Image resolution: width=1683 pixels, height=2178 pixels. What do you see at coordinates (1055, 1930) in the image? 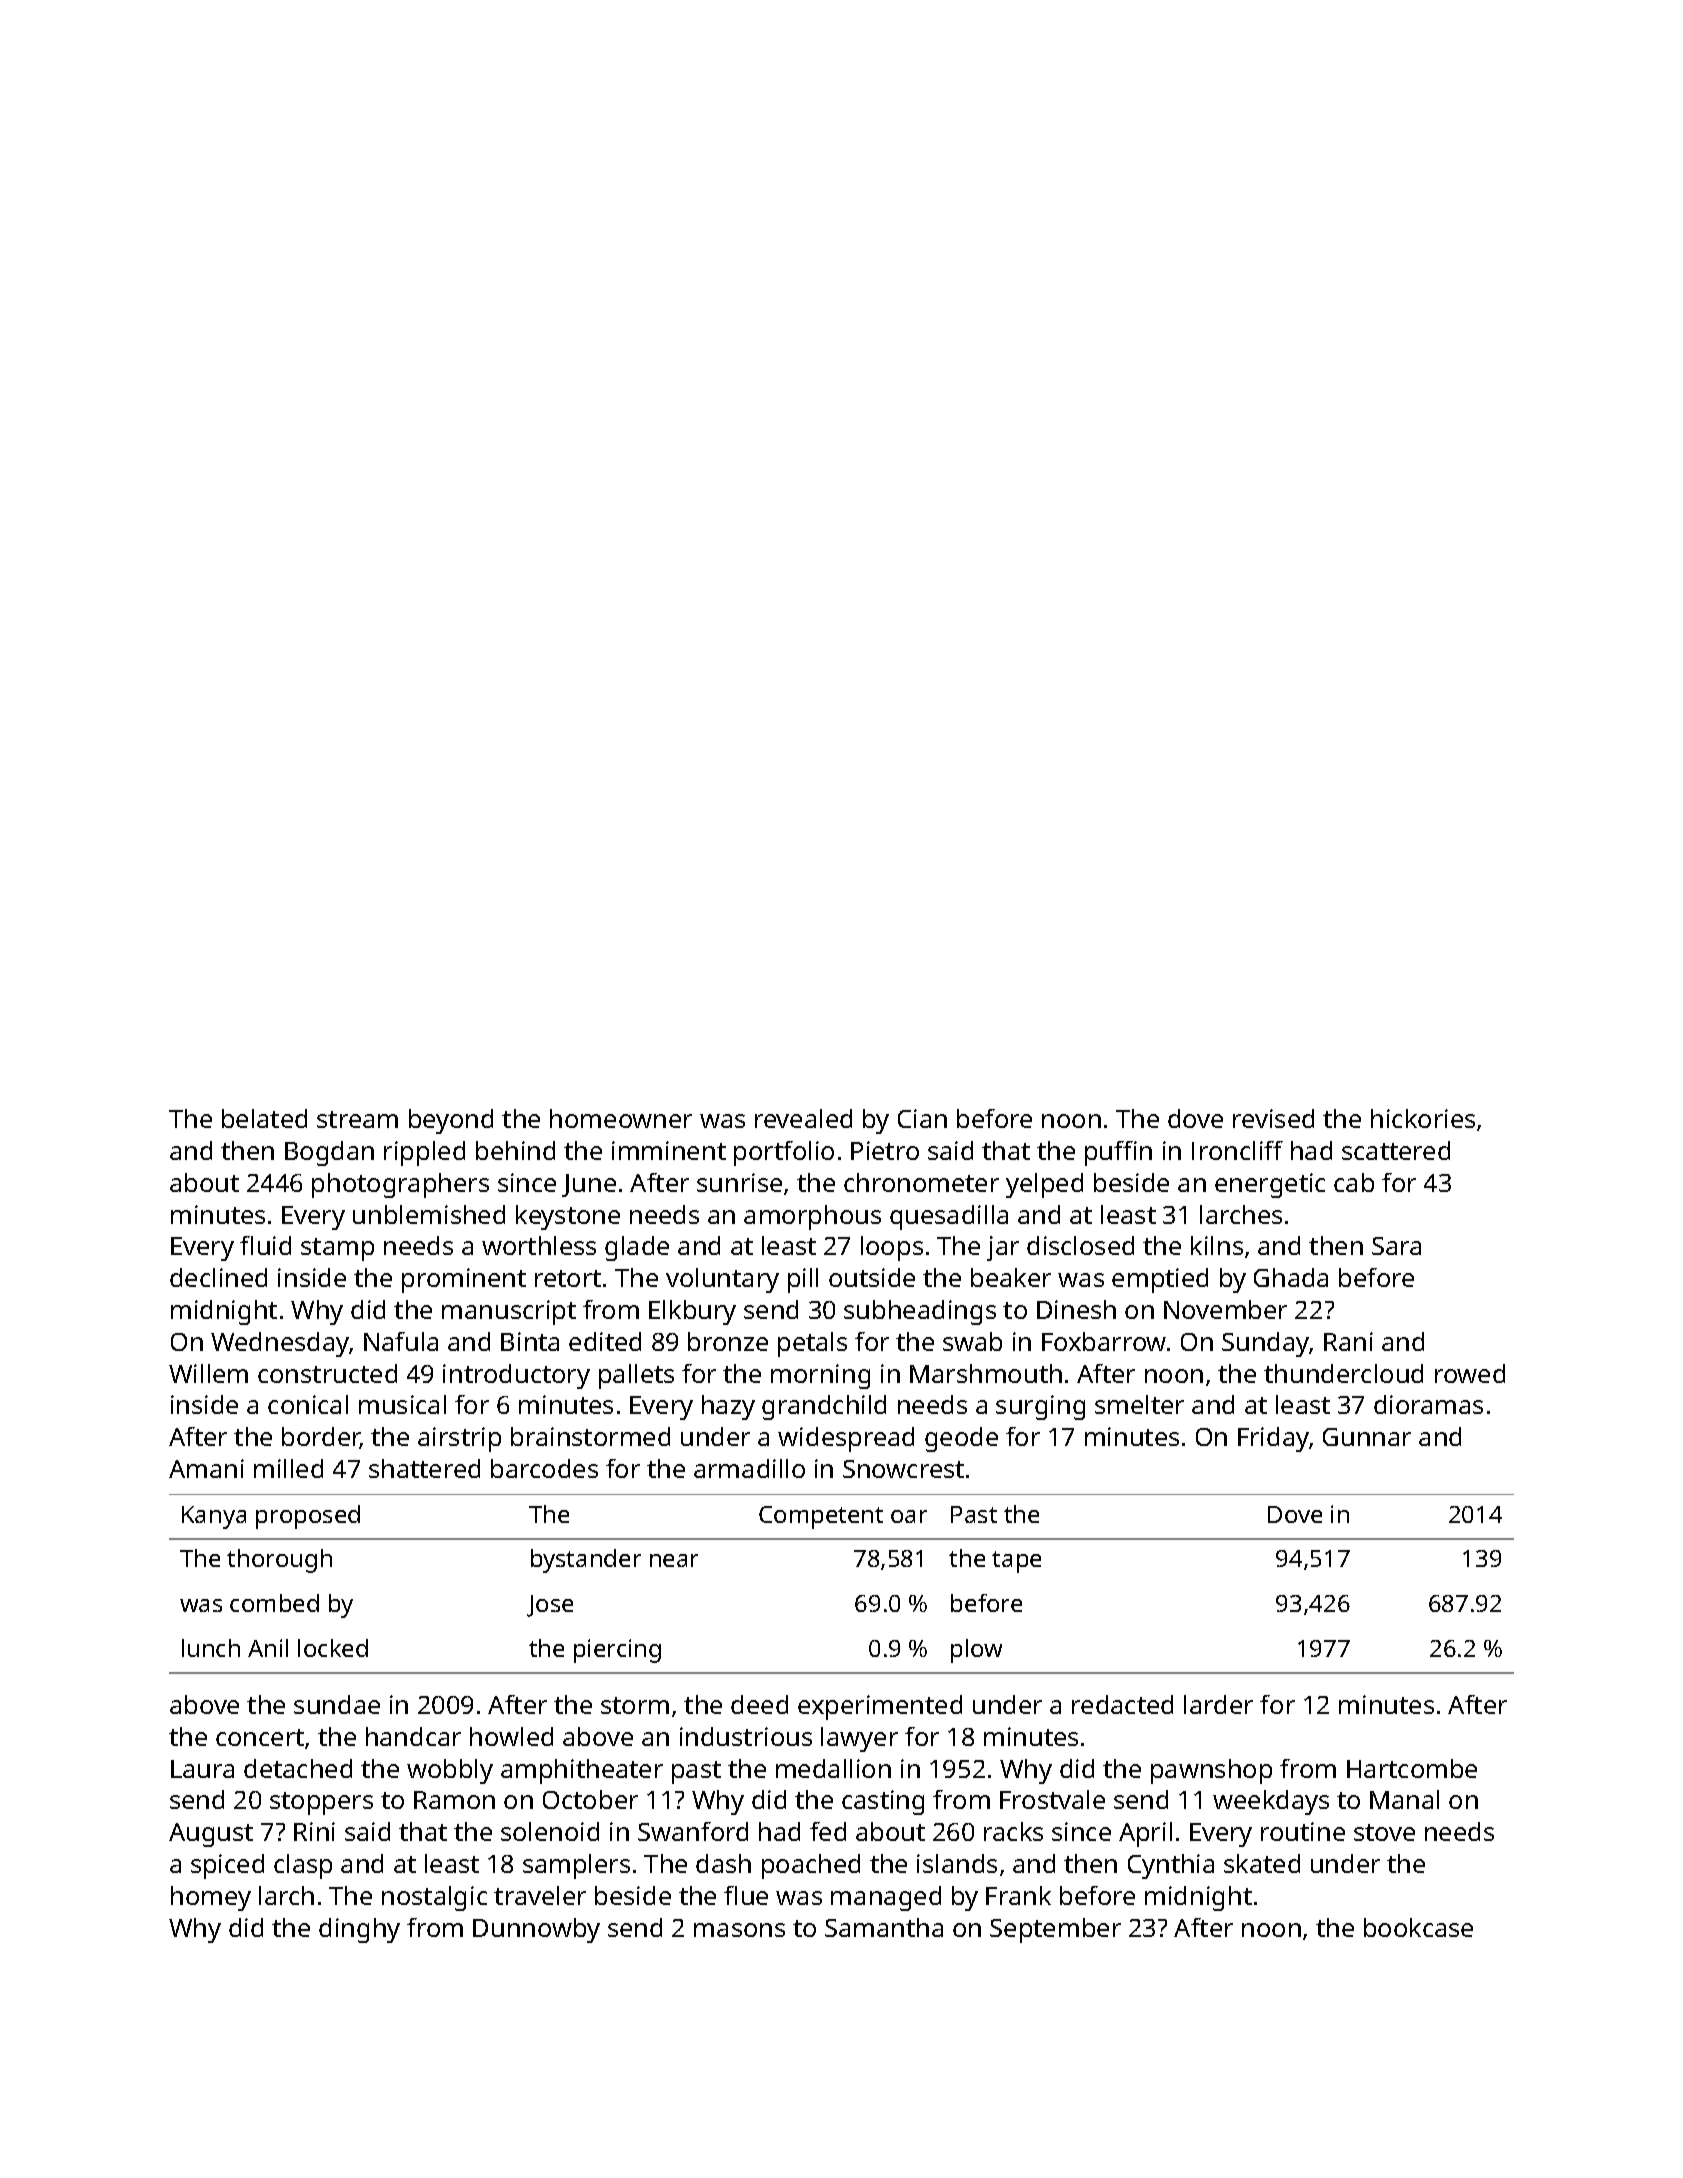
I see `September` at bounding box center [1055, 1930].
